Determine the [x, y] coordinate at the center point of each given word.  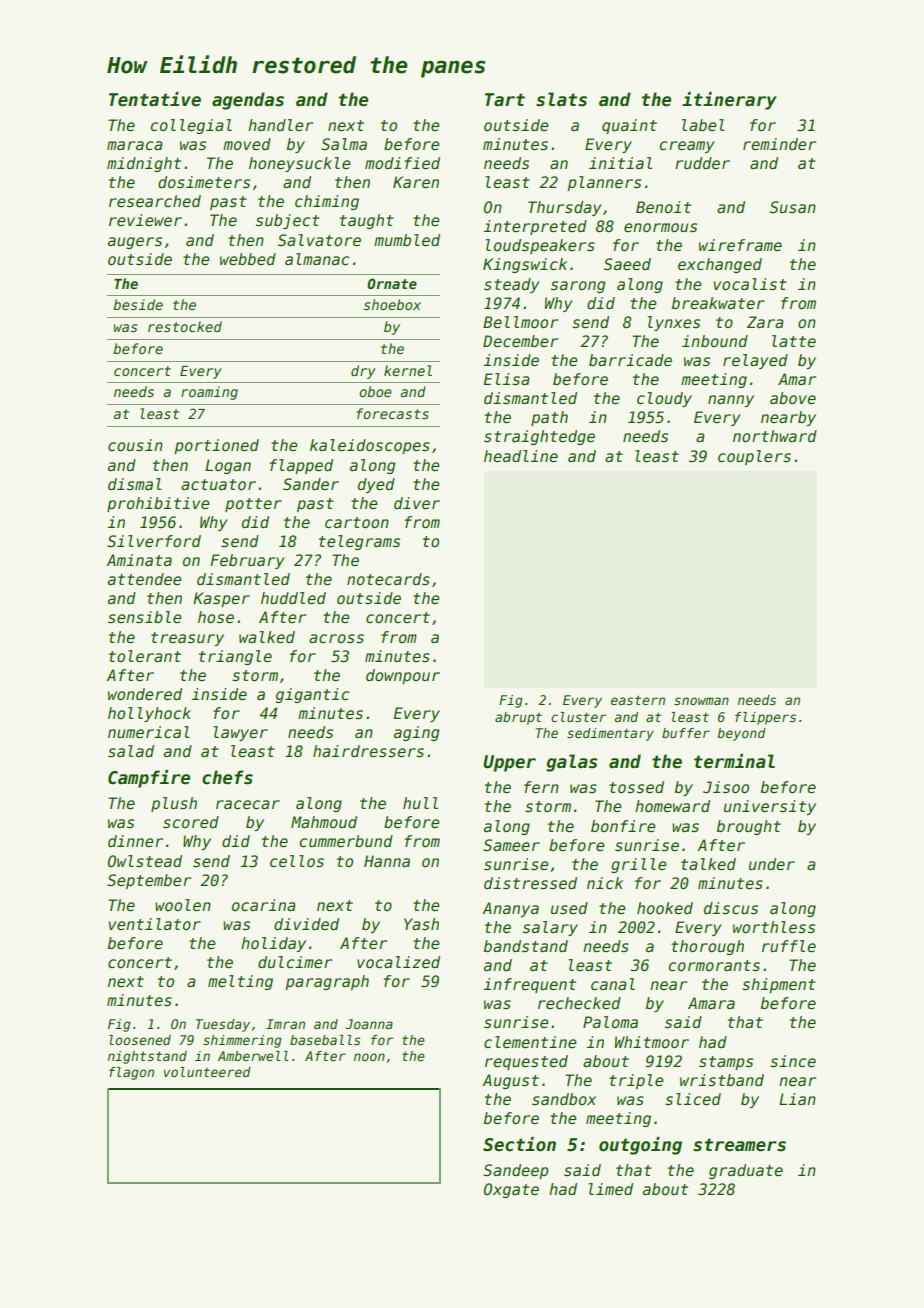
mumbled [407, 240]
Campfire [149, 779]
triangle [235, 657]
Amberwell [253, 1056]
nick [605, 883]
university [770, 807]
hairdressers [368, 751]
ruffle [789, 946]
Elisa [506, 379]
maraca [135, 145]
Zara [765, 322]
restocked [185, 326]
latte [794, 341]
